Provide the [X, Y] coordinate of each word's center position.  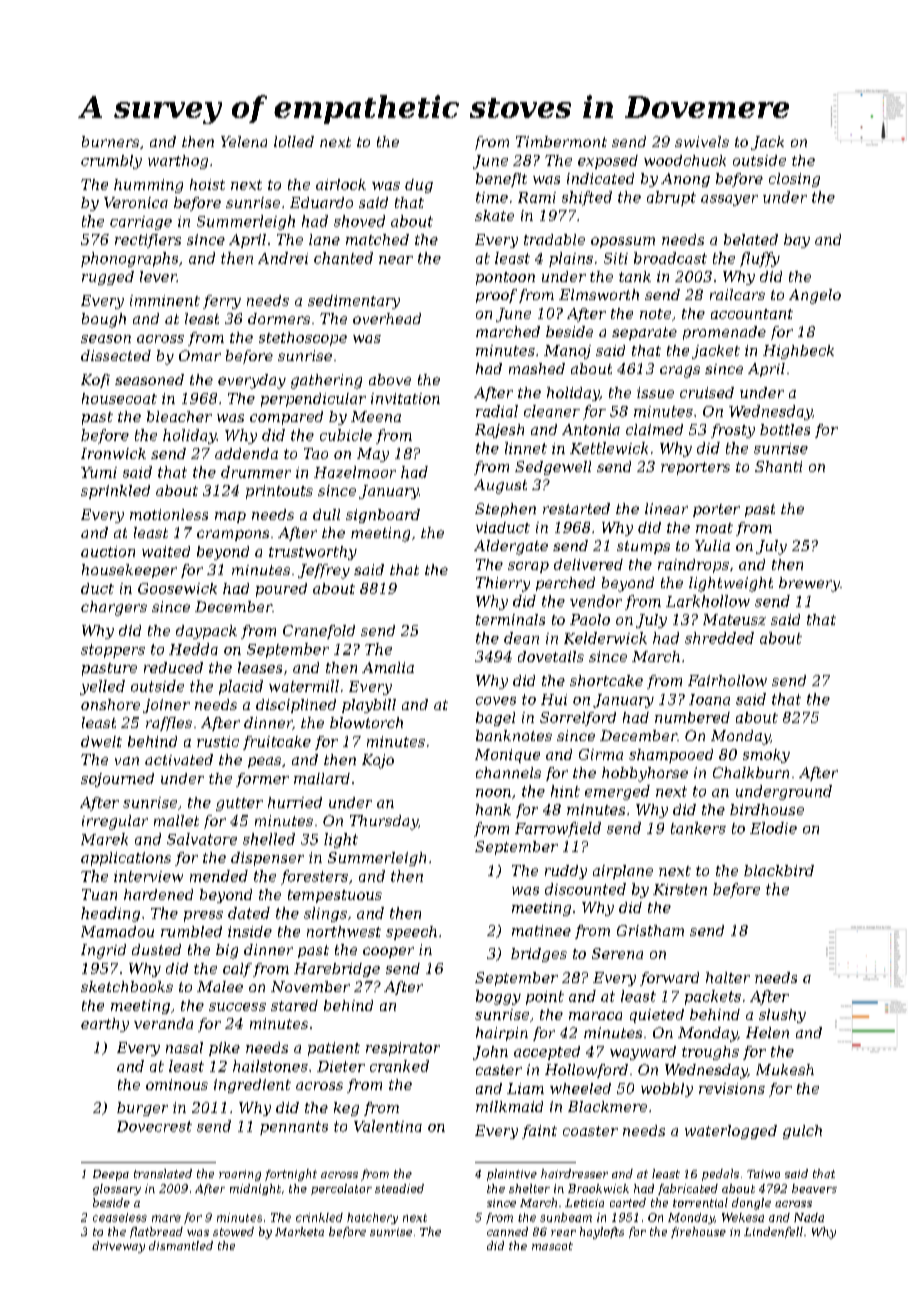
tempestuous [335, 896]
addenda [246, 453]
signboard [383, 516]
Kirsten [680, 889]
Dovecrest [154, 1126]
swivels [702, 141]
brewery [809, 584]
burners [110, 141]
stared [294, 1005]
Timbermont [561, 141]
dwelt [101, 741]
